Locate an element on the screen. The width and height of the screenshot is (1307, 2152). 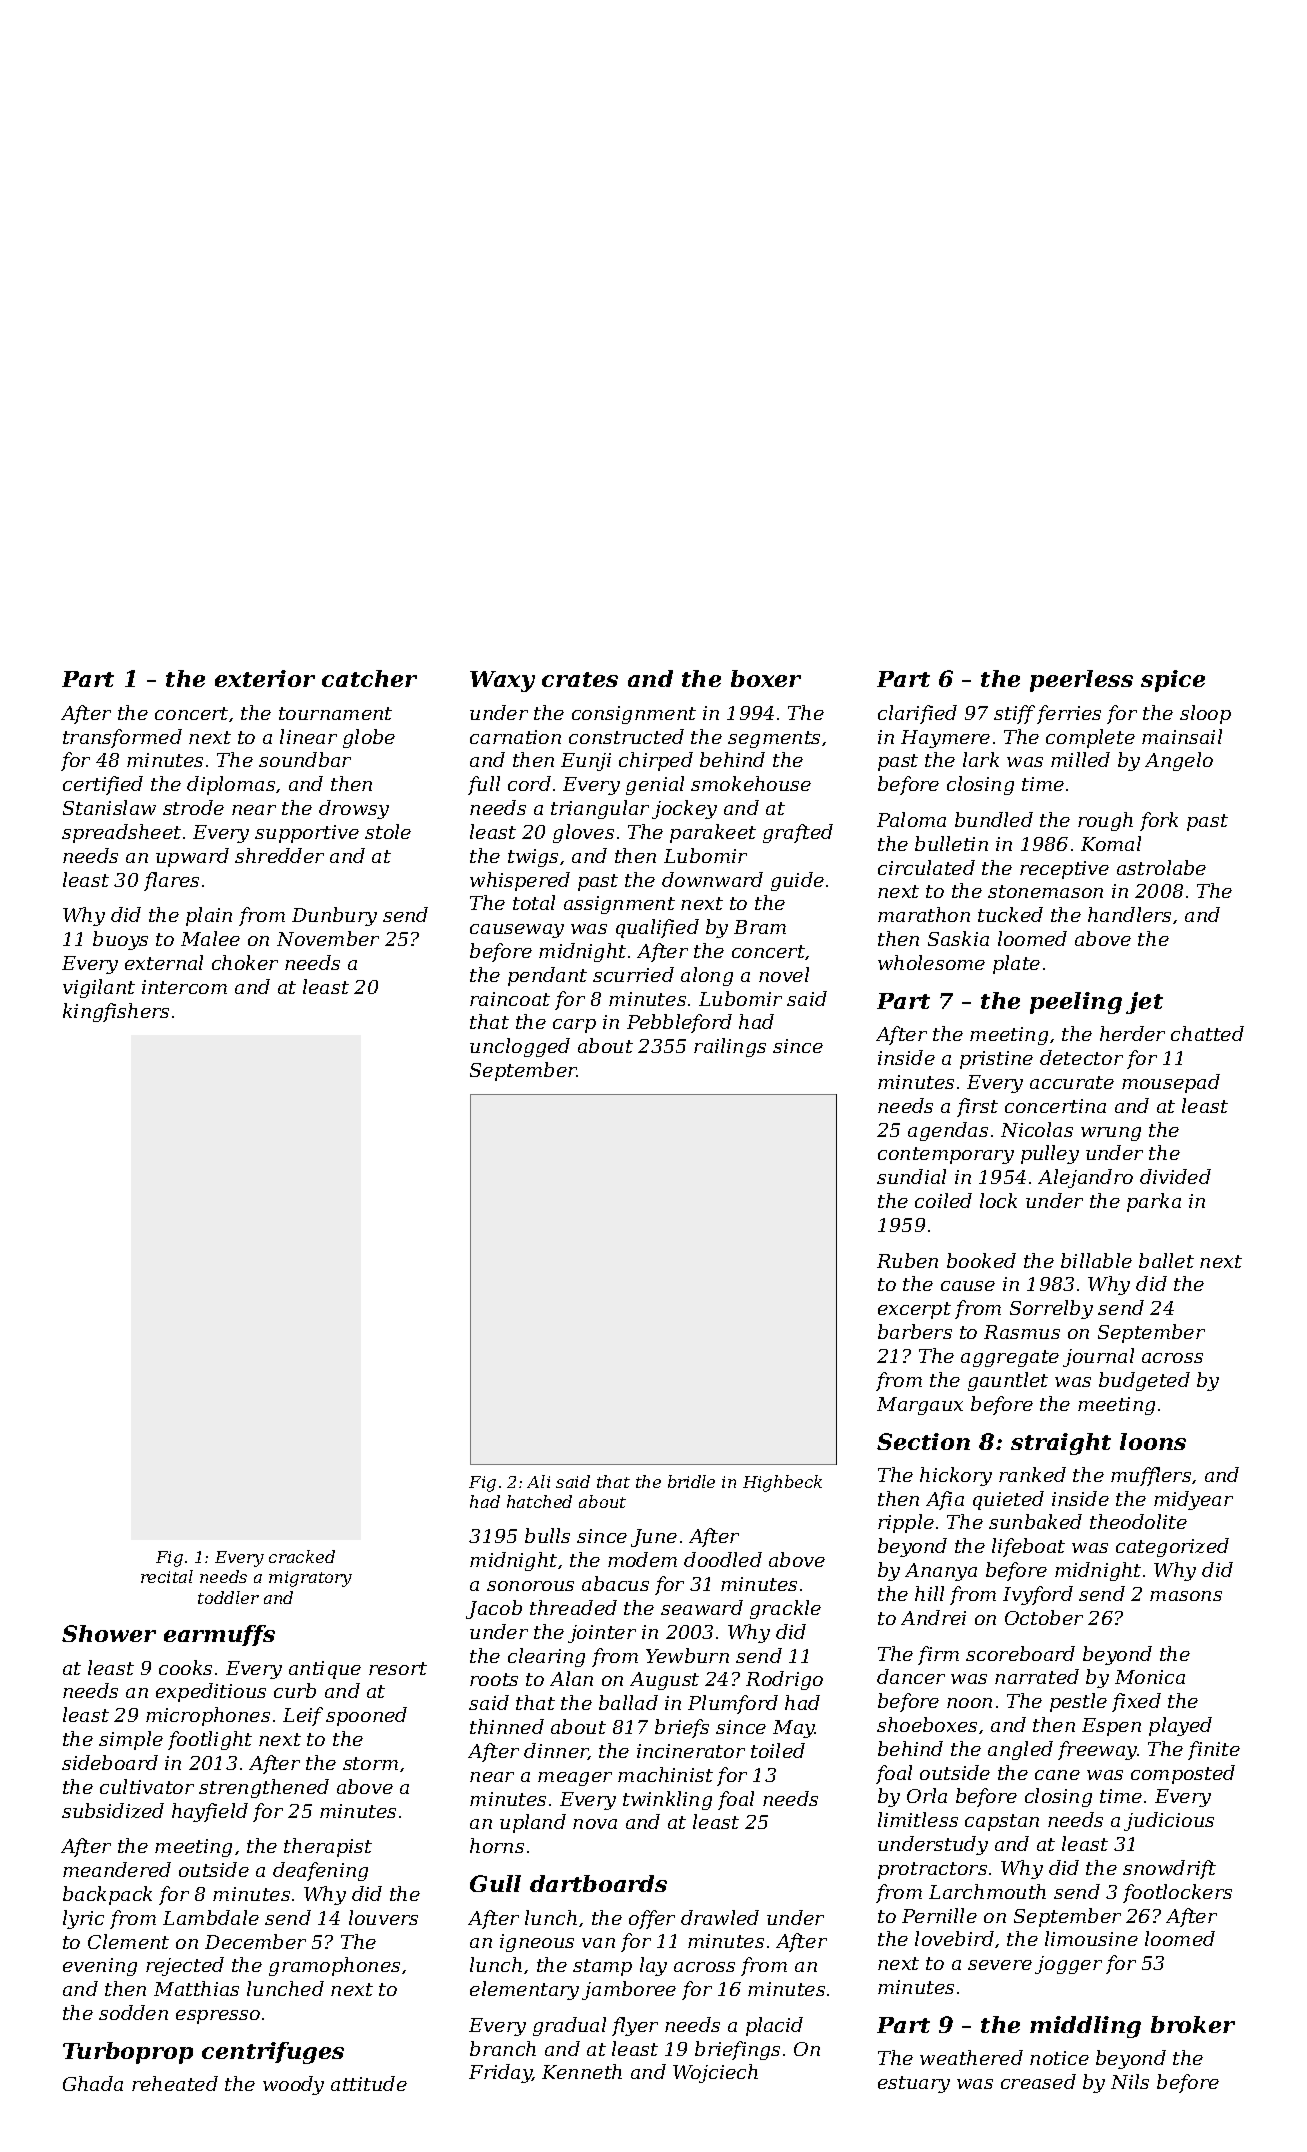
Angelo is located at coordinates (1179, 761).
